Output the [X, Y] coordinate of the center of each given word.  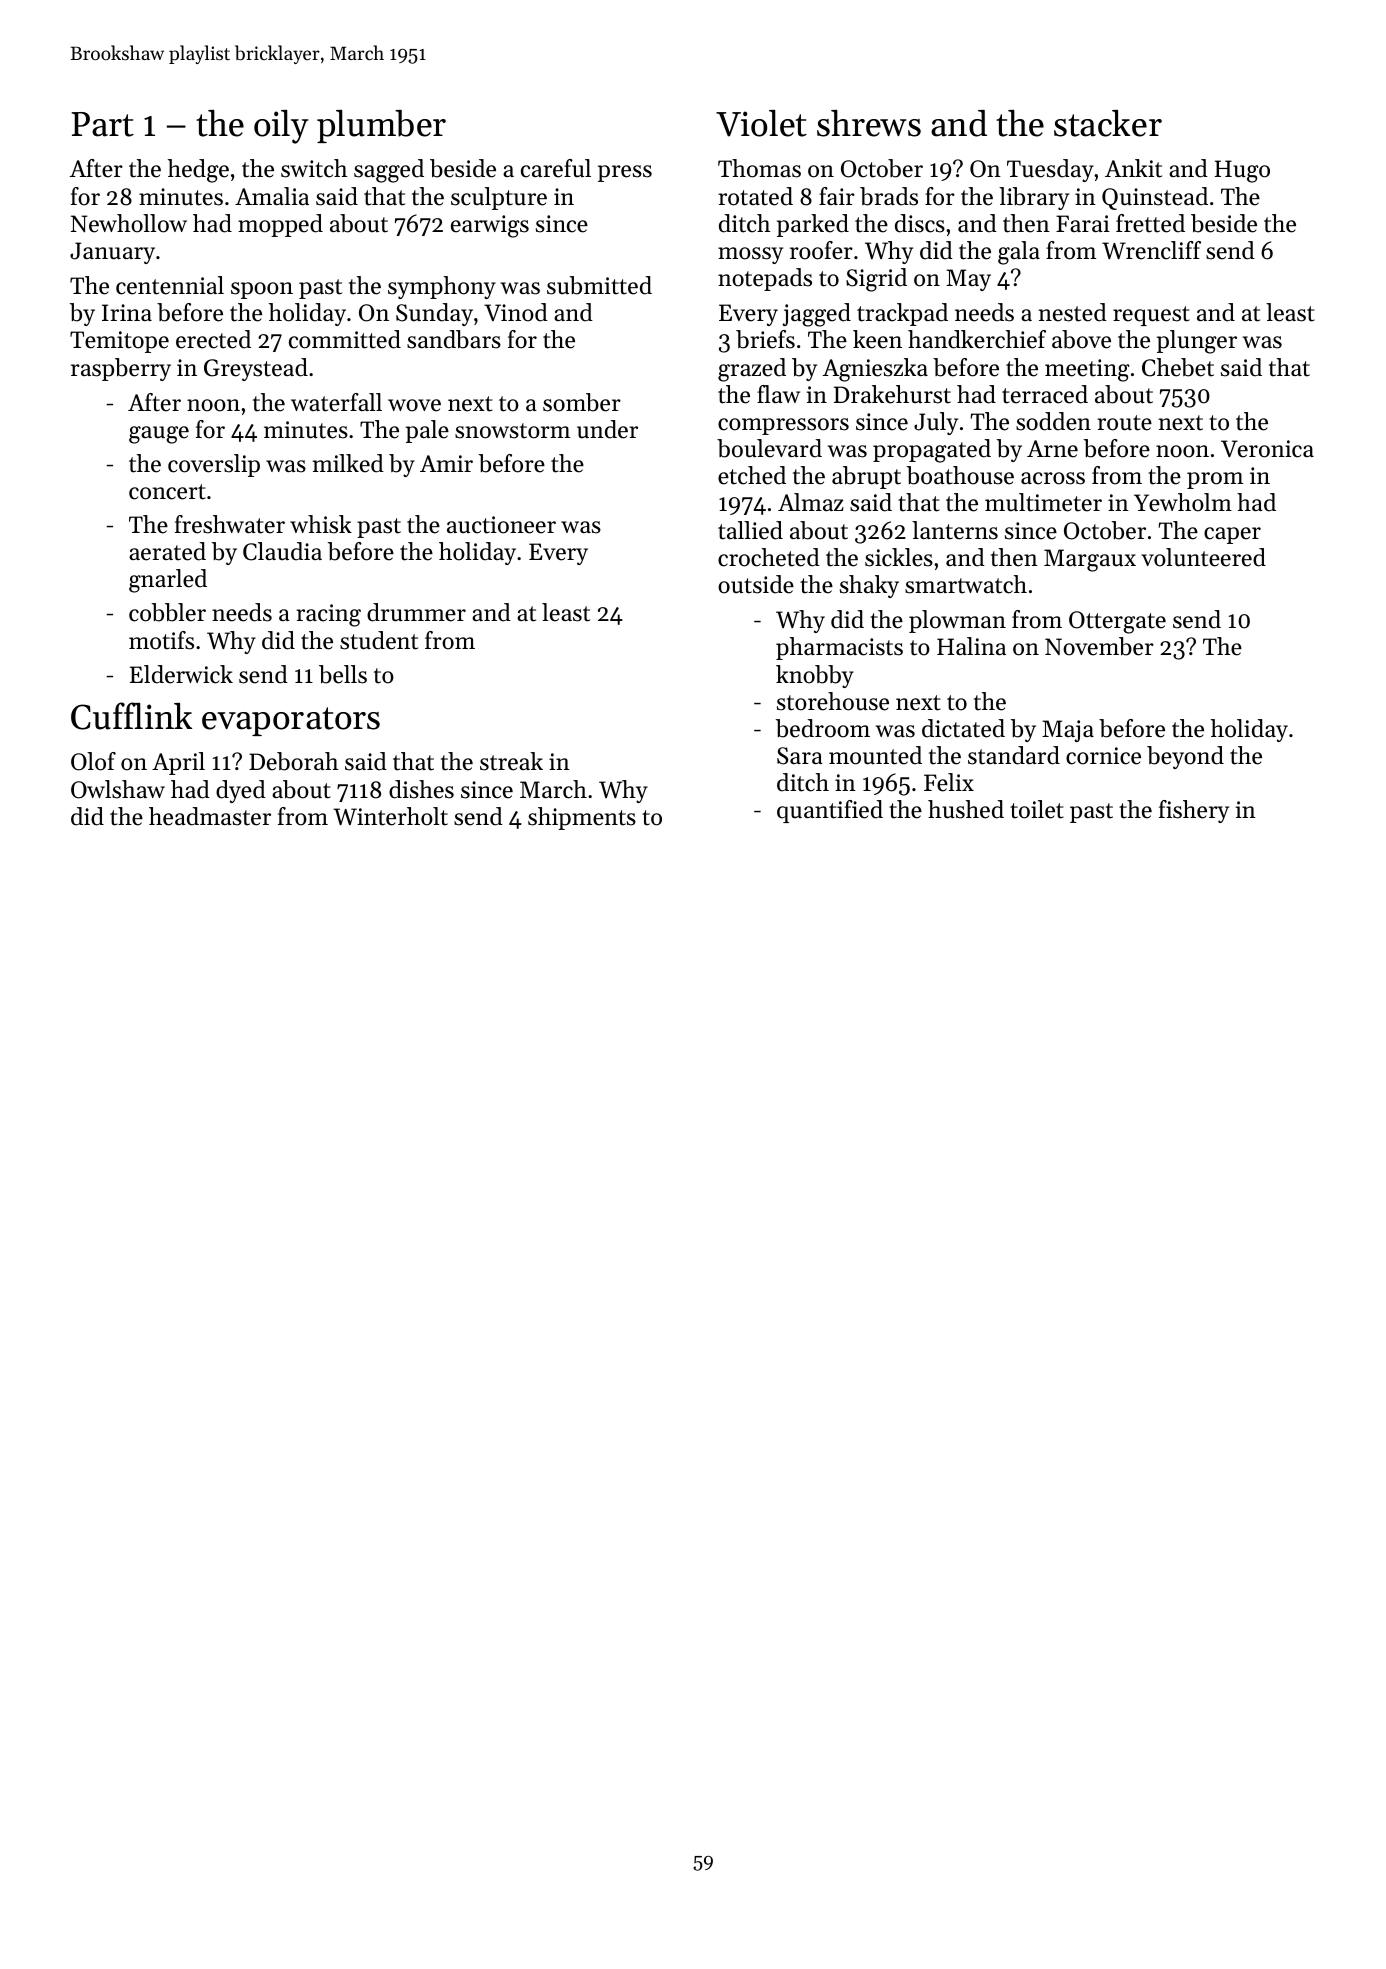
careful [556, 168]
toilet [1037, 809]
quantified [830, 811]
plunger [1197, 342]
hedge [198, 171]
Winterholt [390, 816]
